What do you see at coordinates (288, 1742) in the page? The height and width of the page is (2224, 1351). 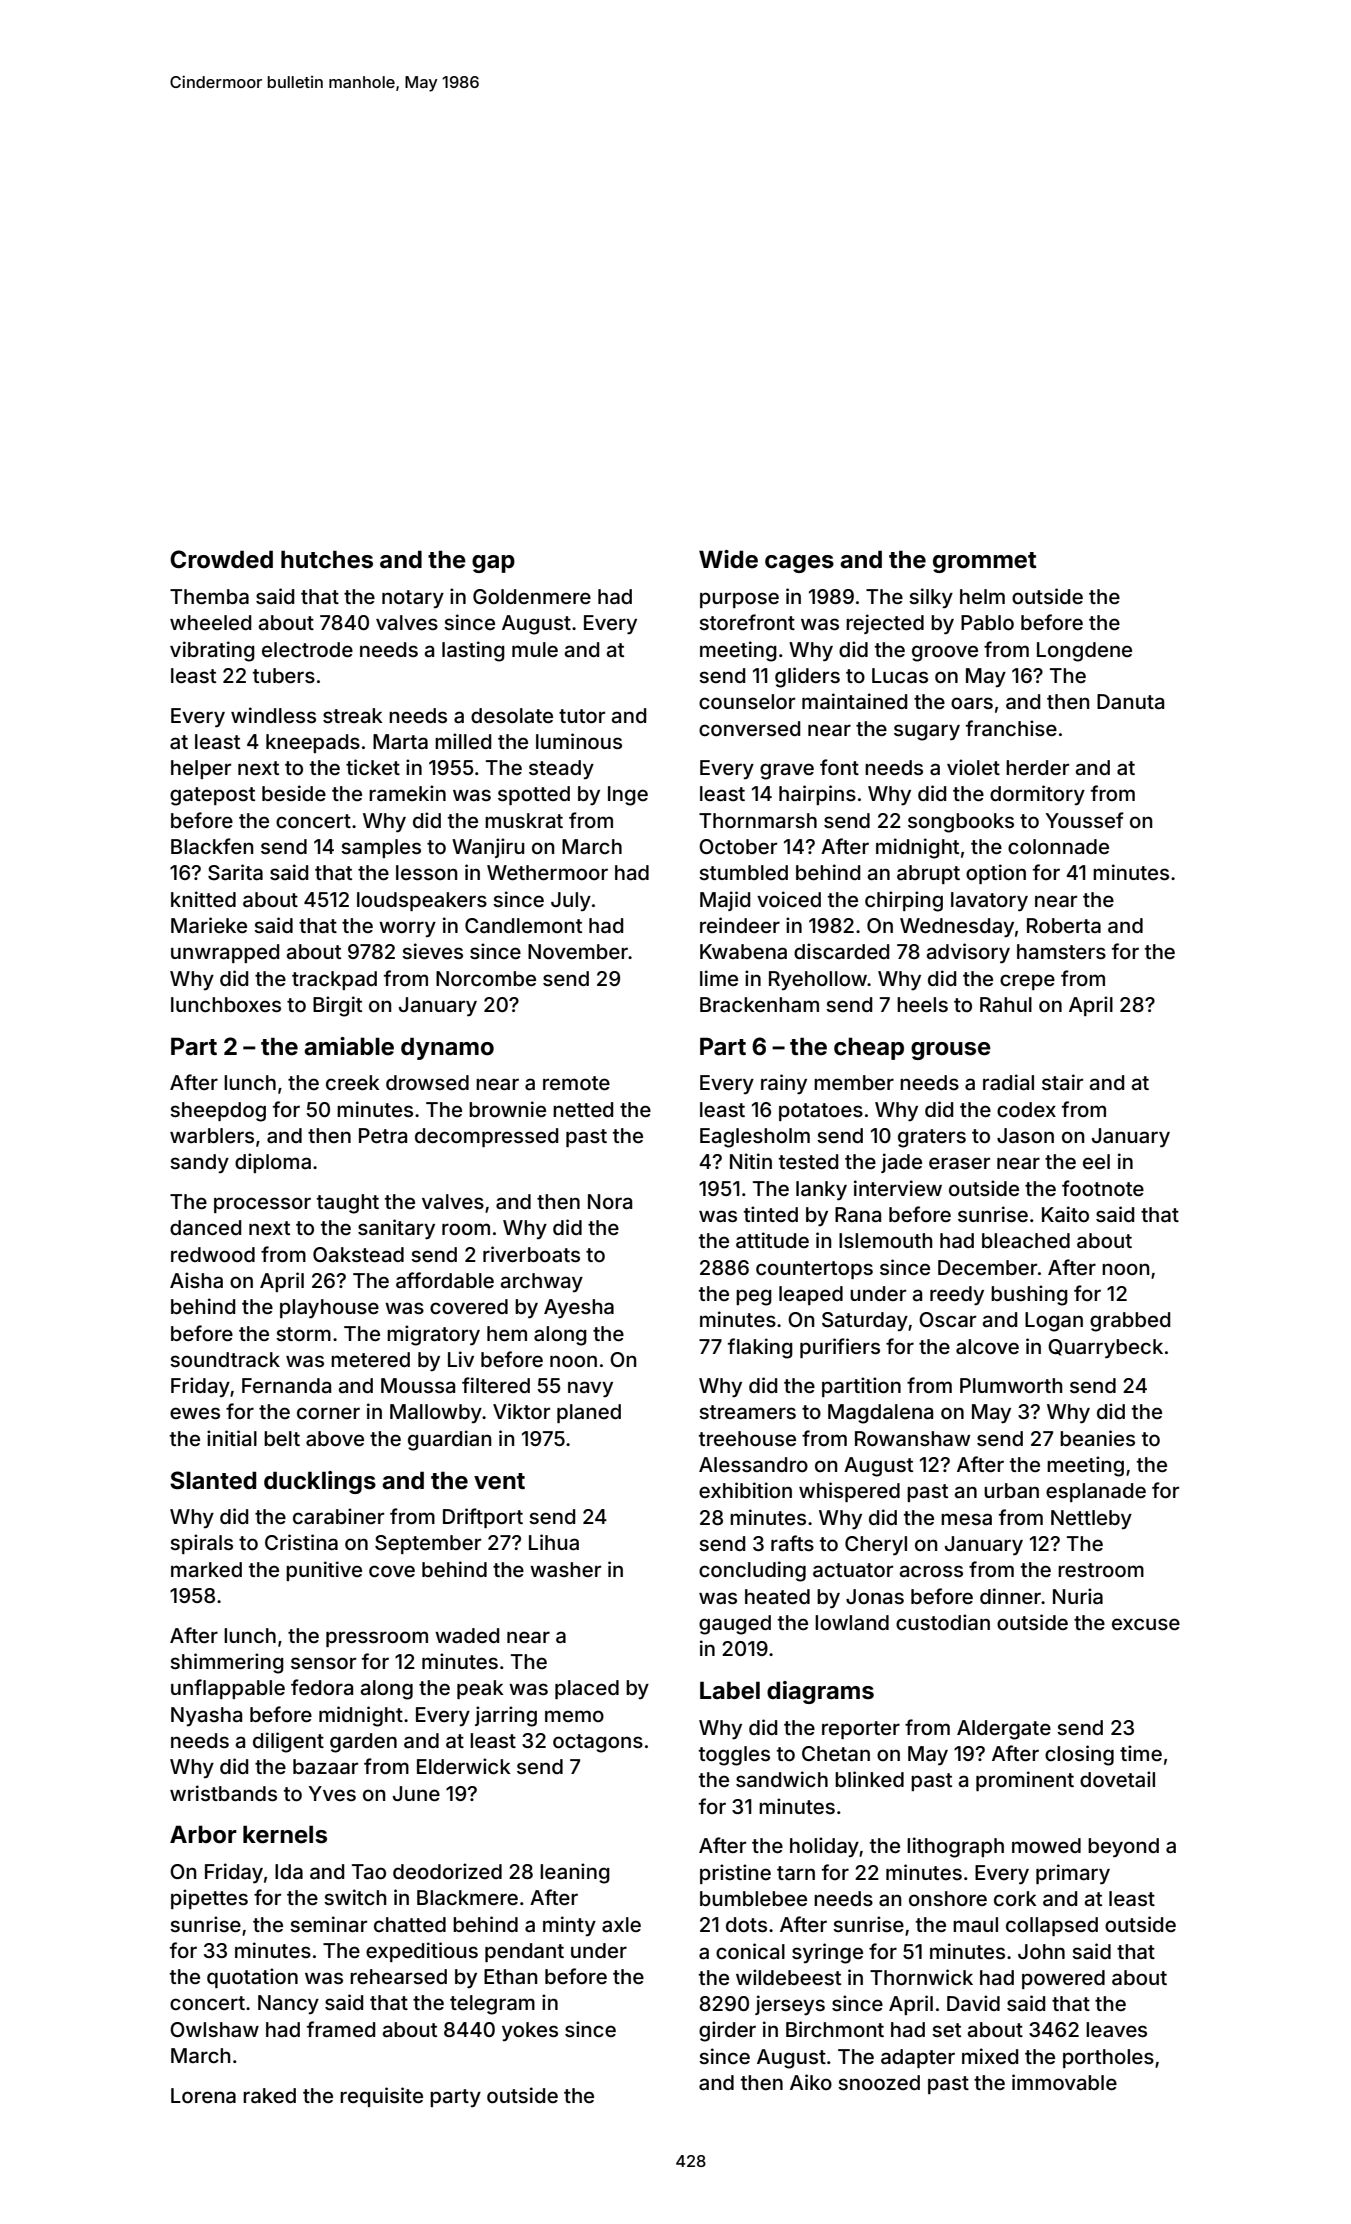 I see `diligent` at bounding box center [288, 1742].
